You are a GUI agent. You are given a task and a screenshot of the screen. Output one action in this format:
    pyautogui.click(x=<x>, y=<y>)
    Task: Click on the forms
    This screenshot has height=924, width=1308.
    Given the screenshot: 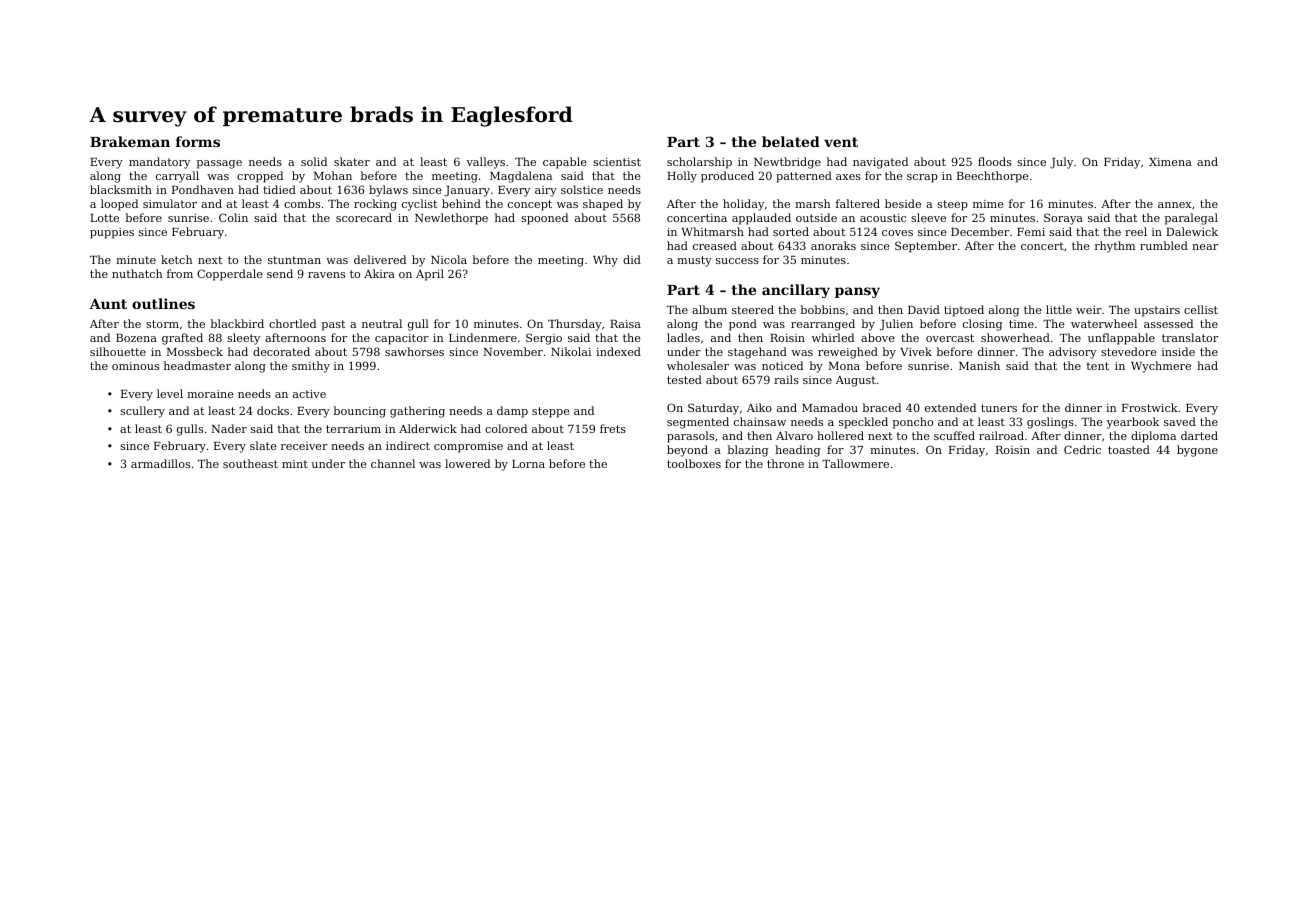 What is the action you would take?
    pyautogui.click(x=198, y=141)
